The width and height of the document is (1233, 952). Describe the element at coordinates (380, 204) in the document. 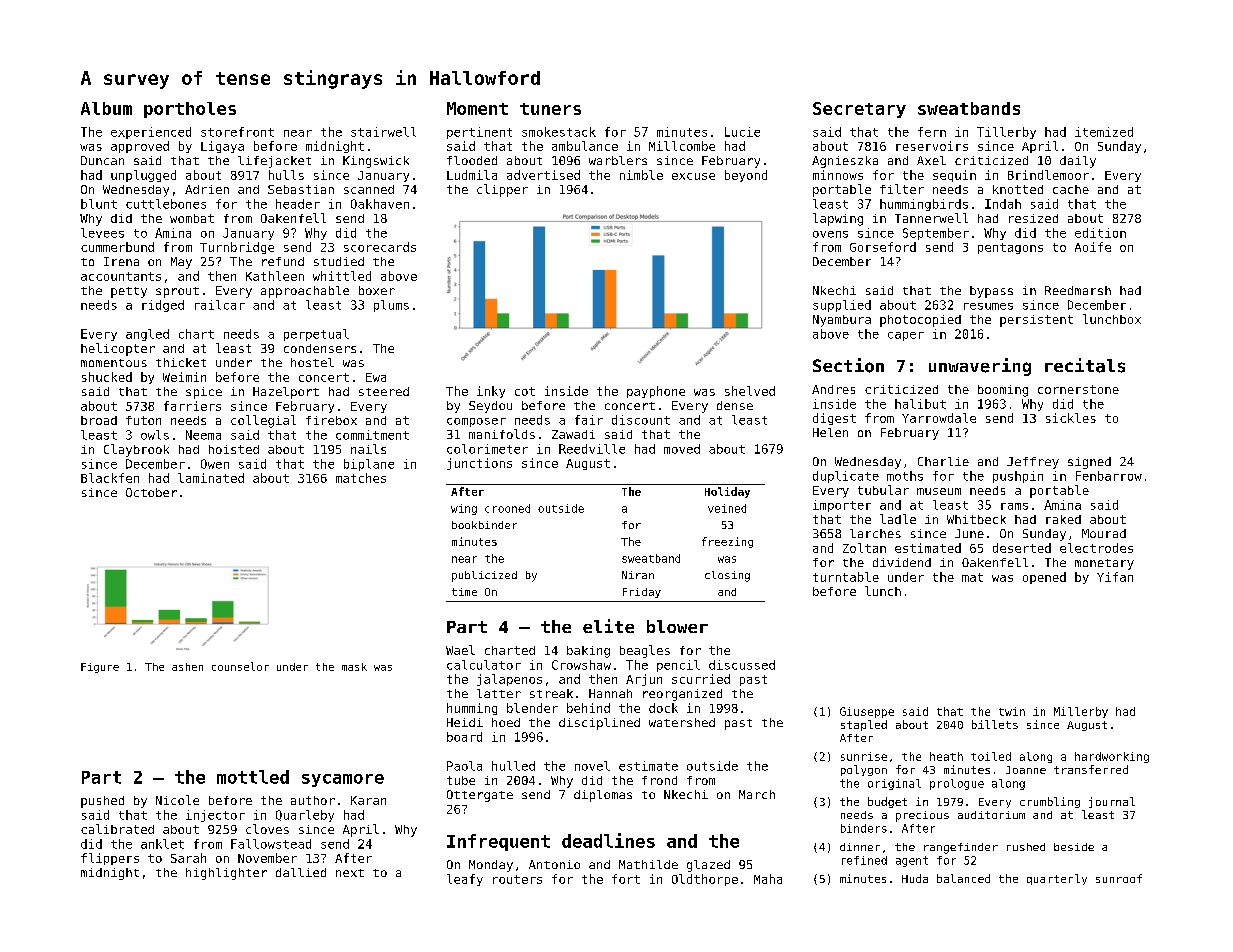

I see `Oakhaven` at that location.
